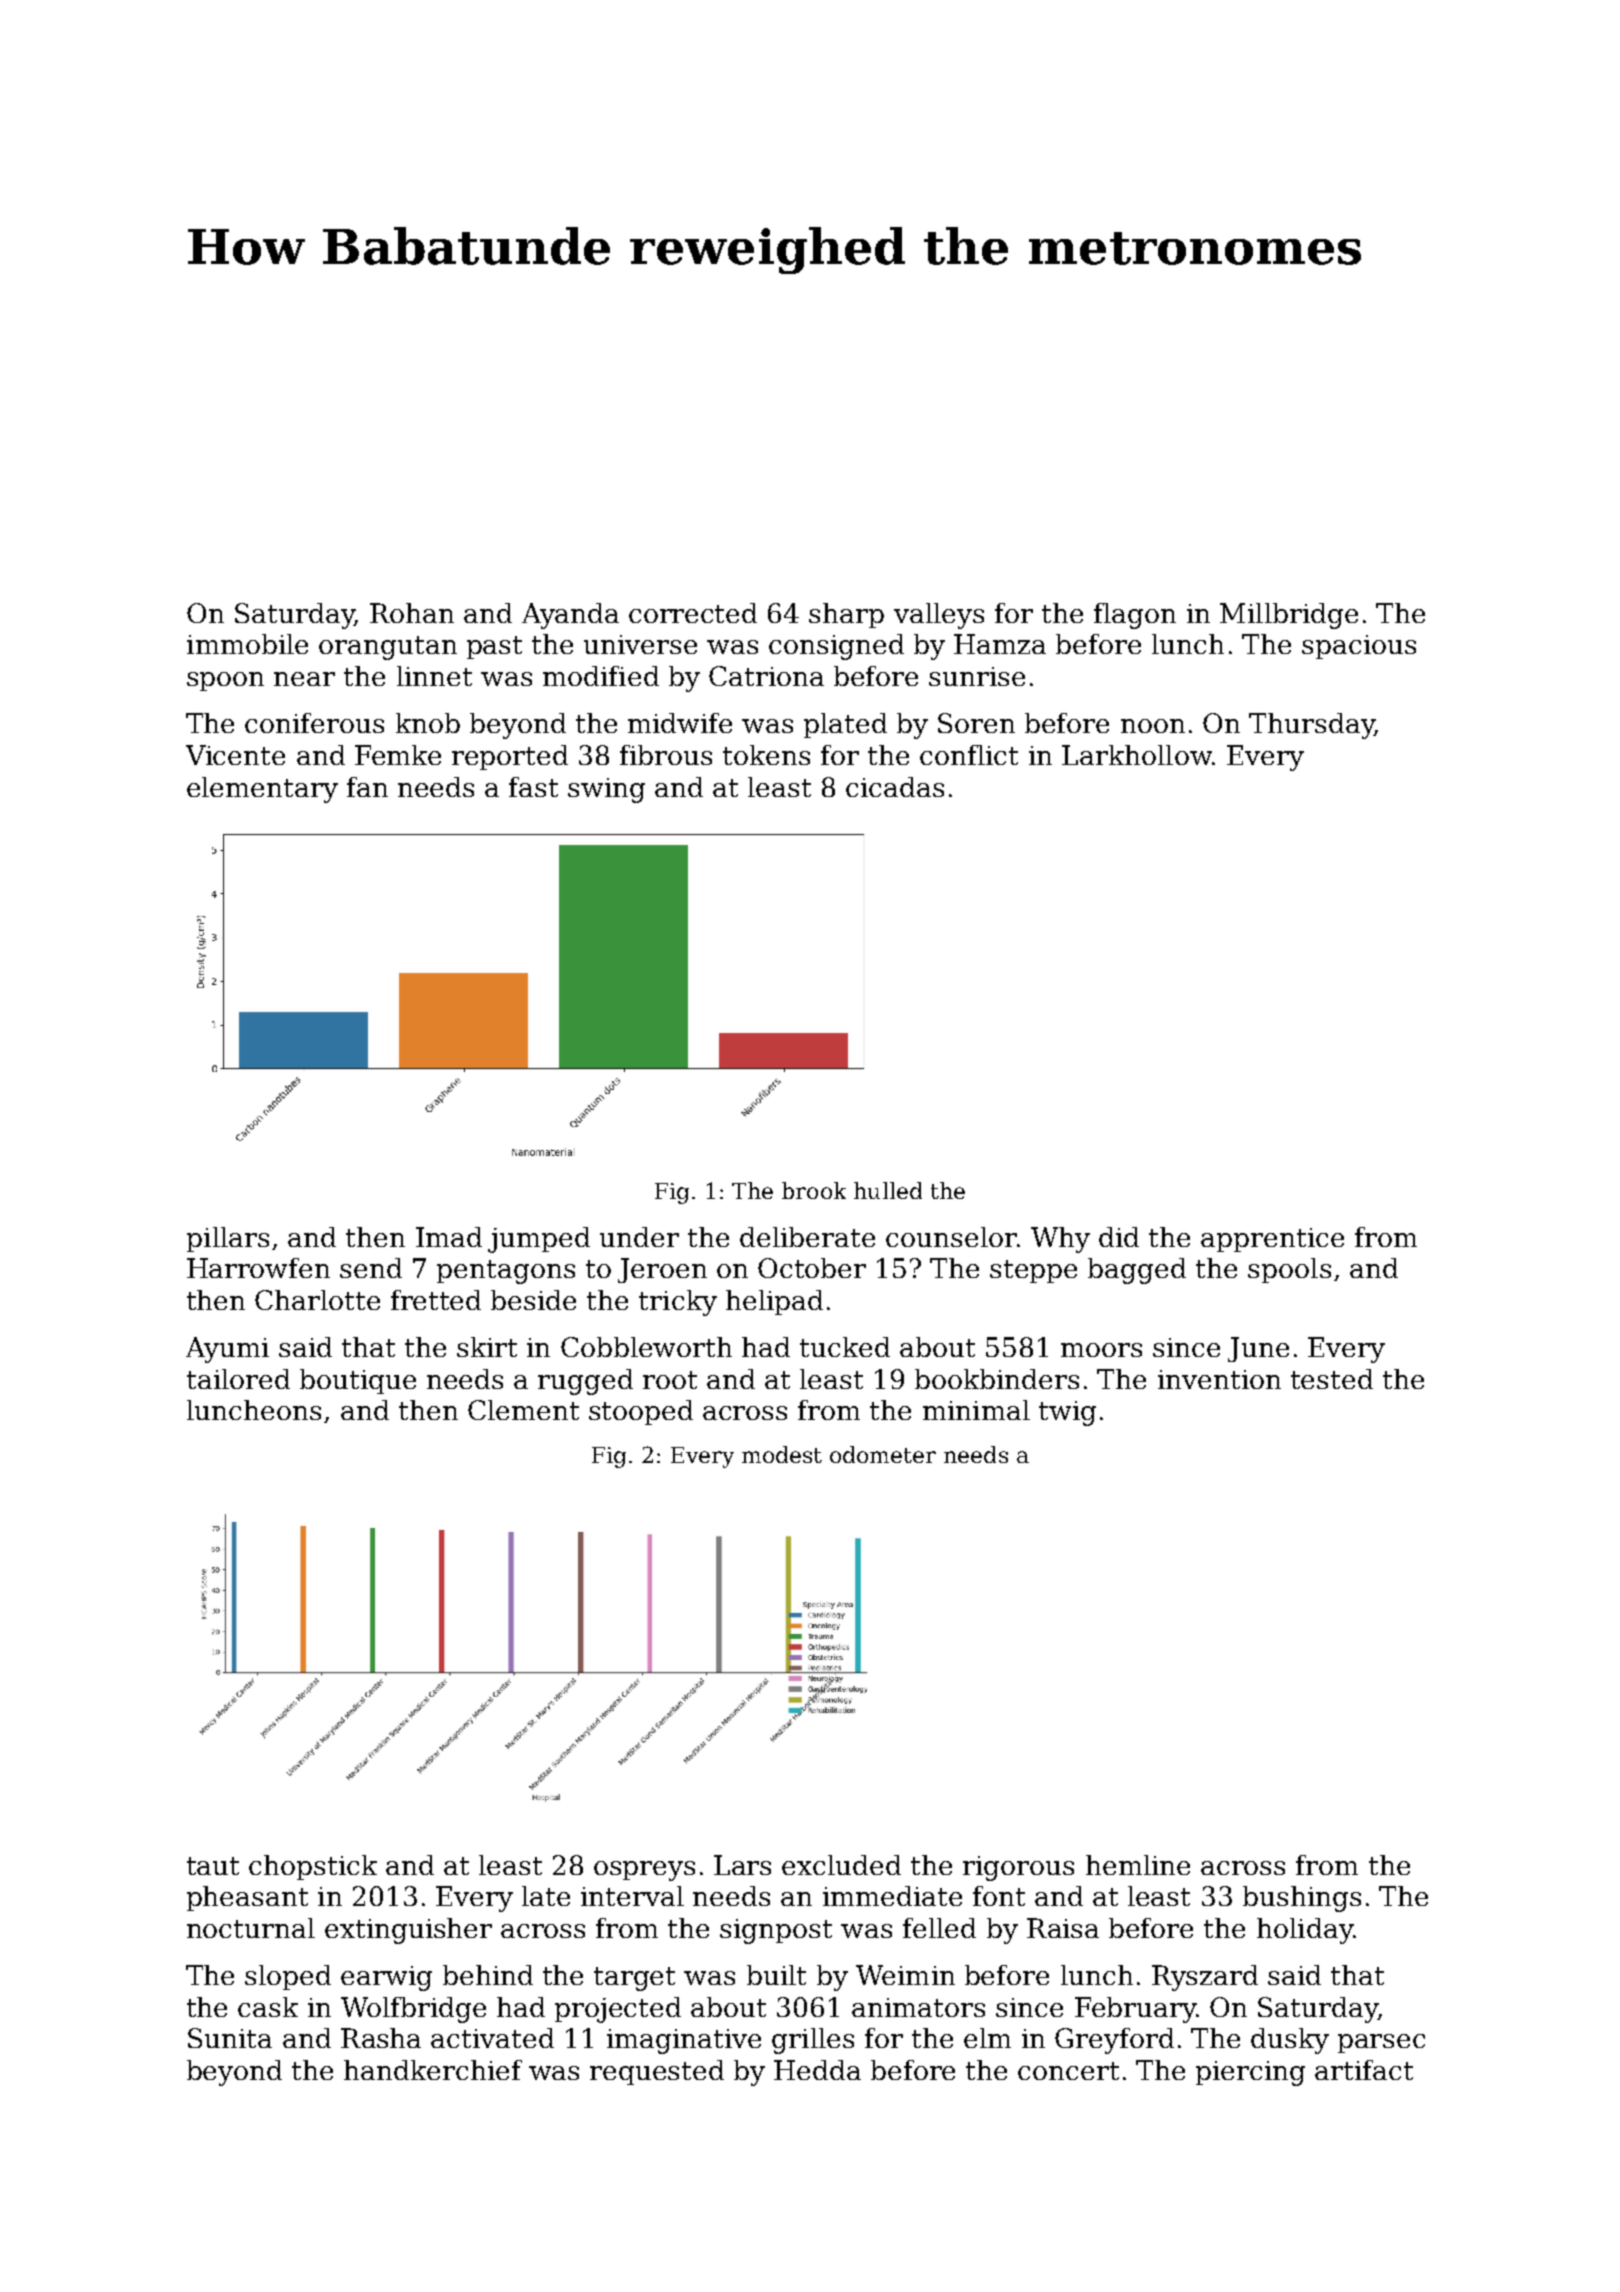 The width and height of the screenshot is (1620, 2292). What do you see at coordinates (492, 2038) in the screenshot?
I see `activated` at bounding box center [492, 2038].
